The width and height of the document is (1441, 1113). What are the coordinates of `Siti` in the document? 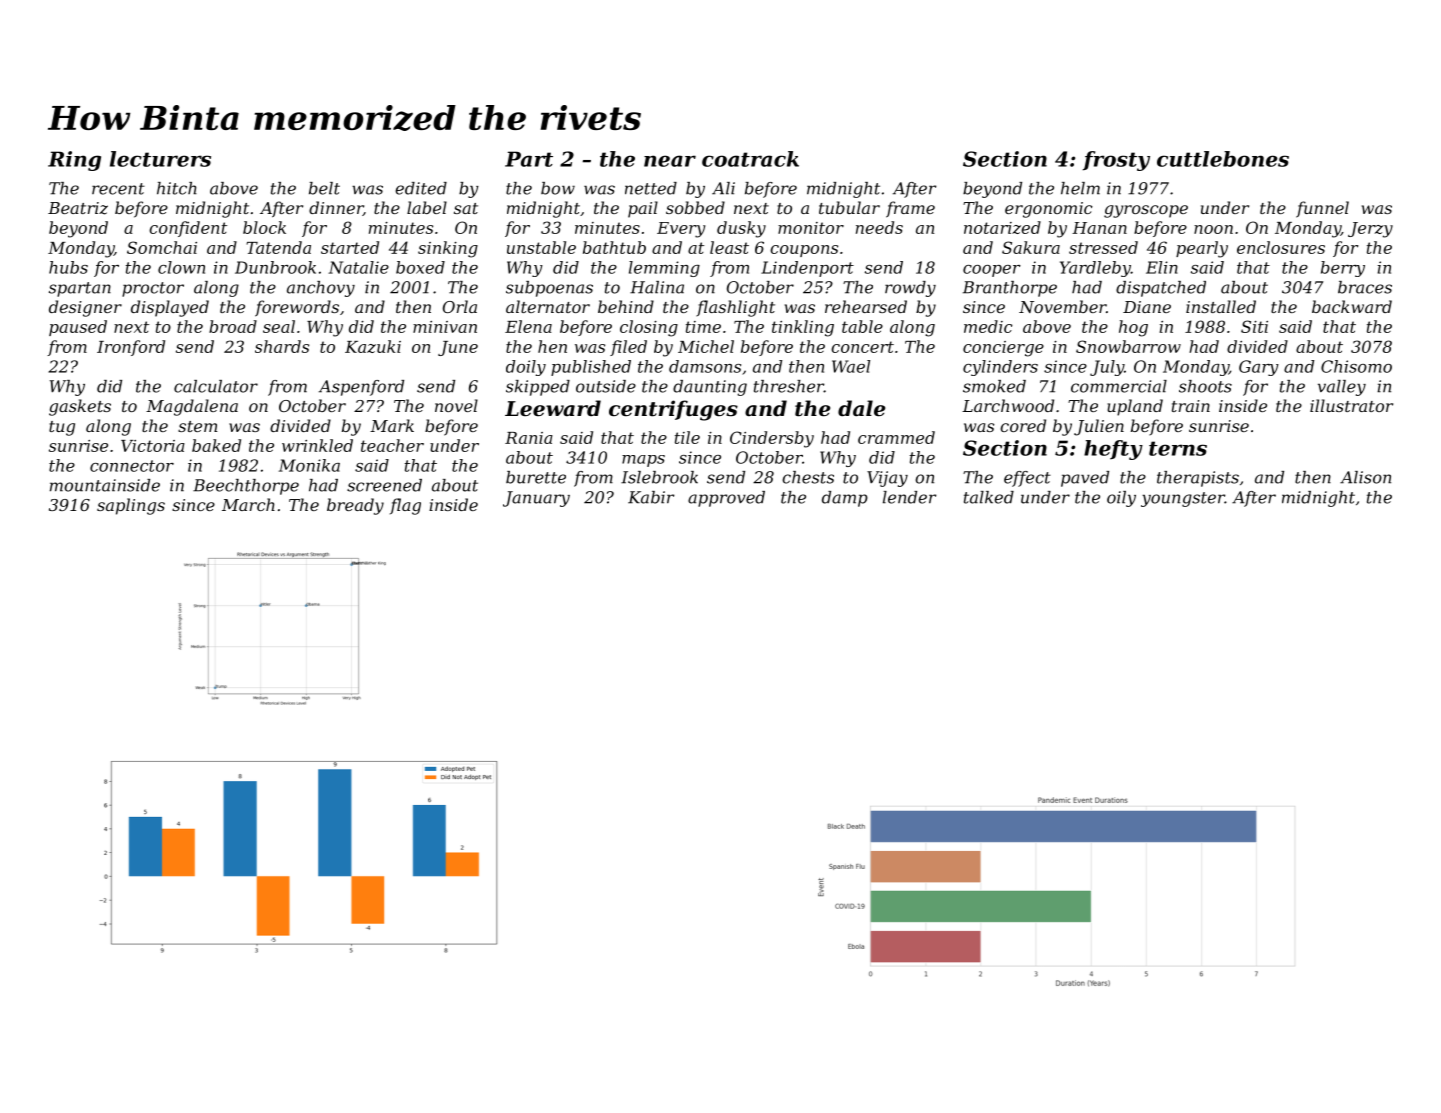 It's located at (1254, 326).
